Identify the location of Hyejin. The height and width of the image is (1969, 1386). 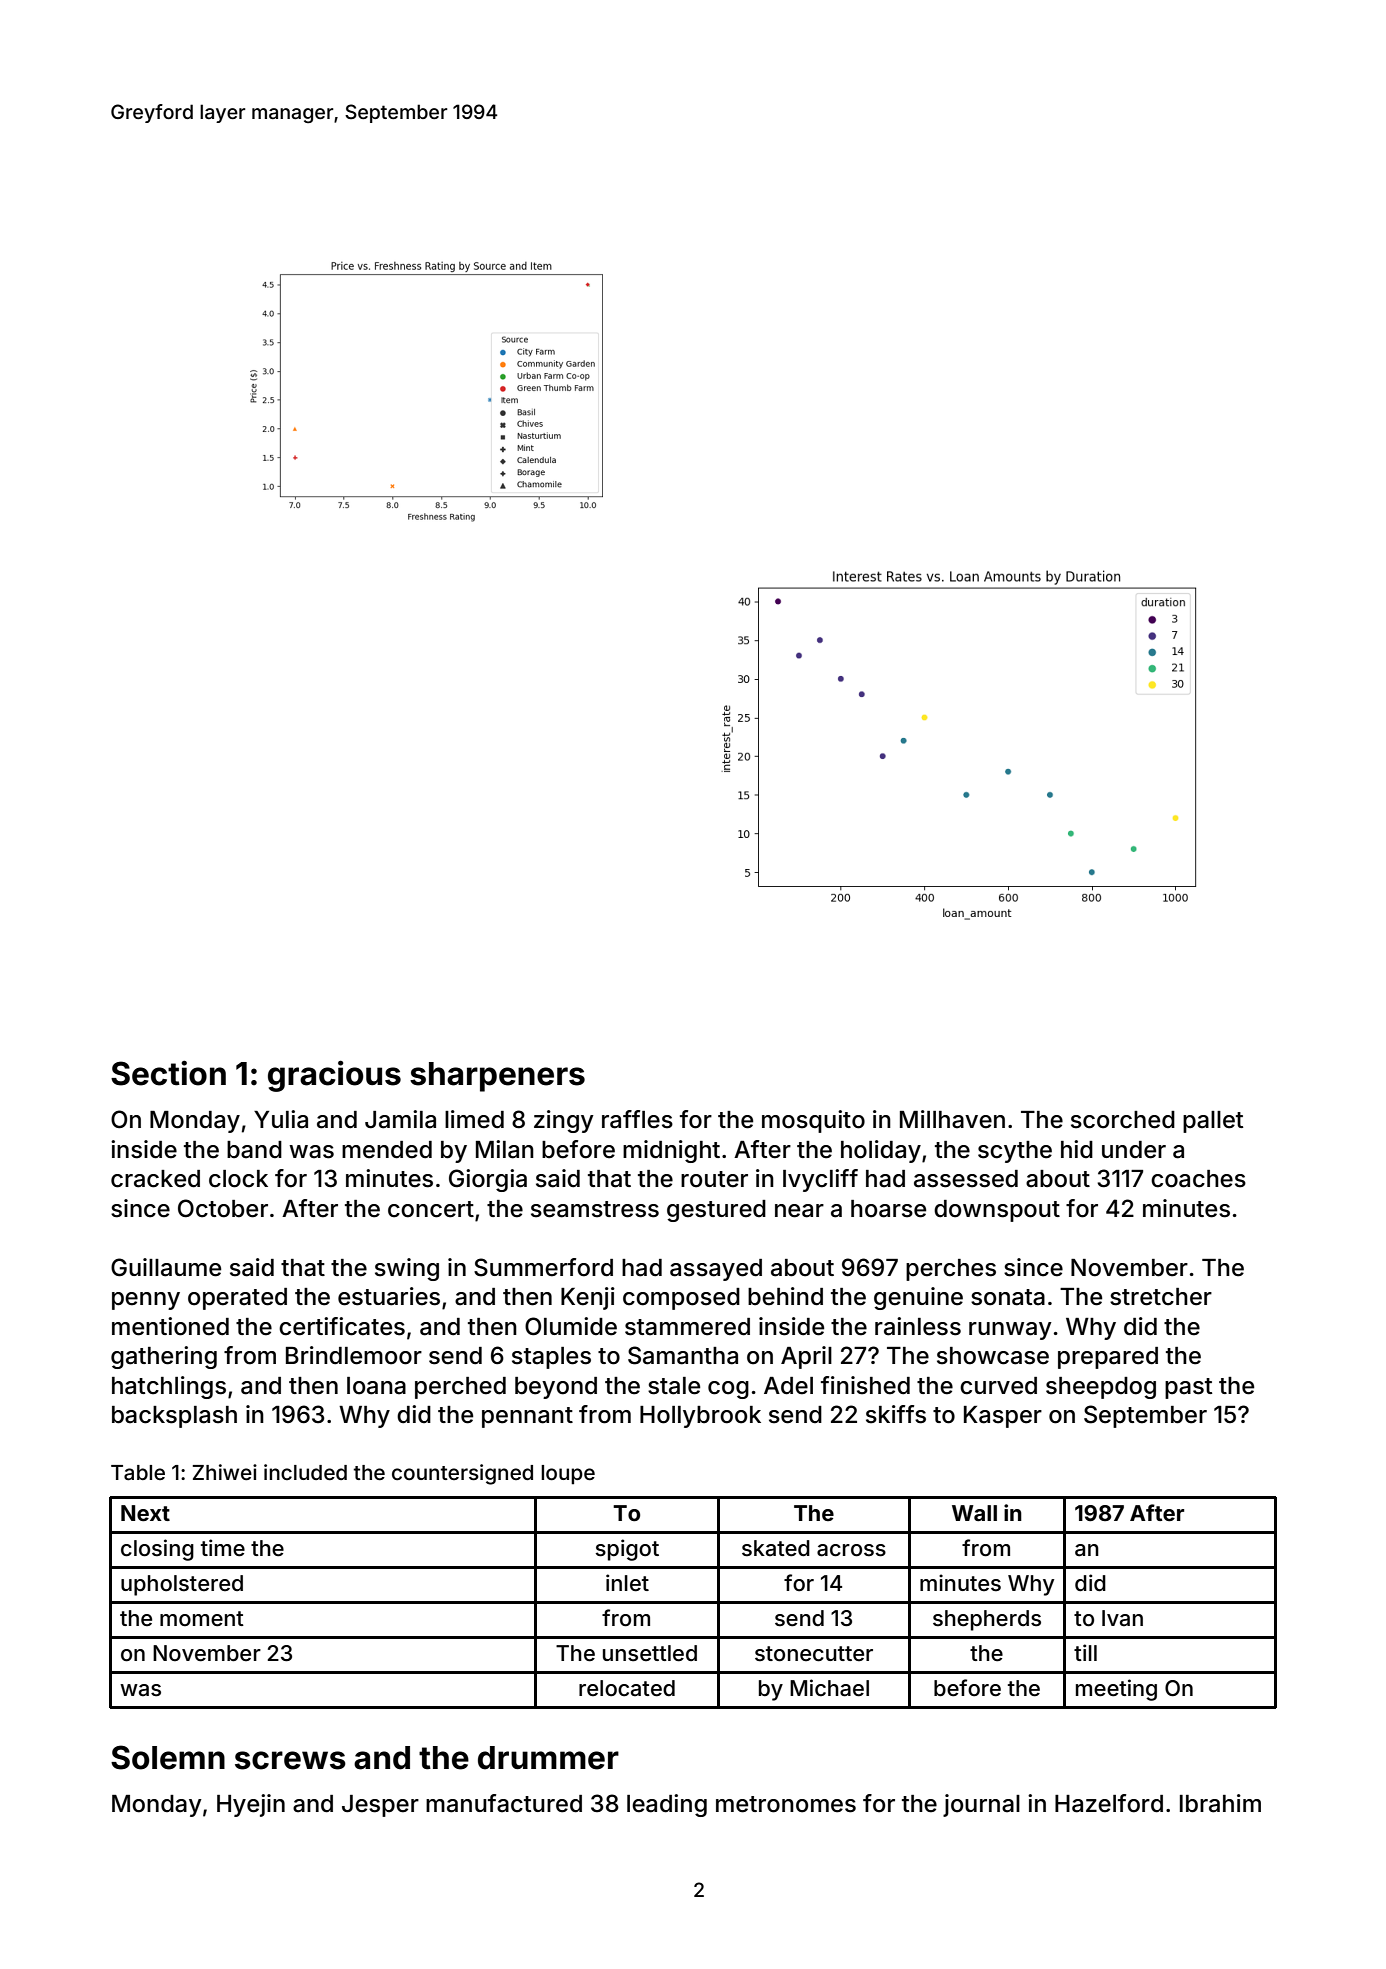
(251, 1805).
